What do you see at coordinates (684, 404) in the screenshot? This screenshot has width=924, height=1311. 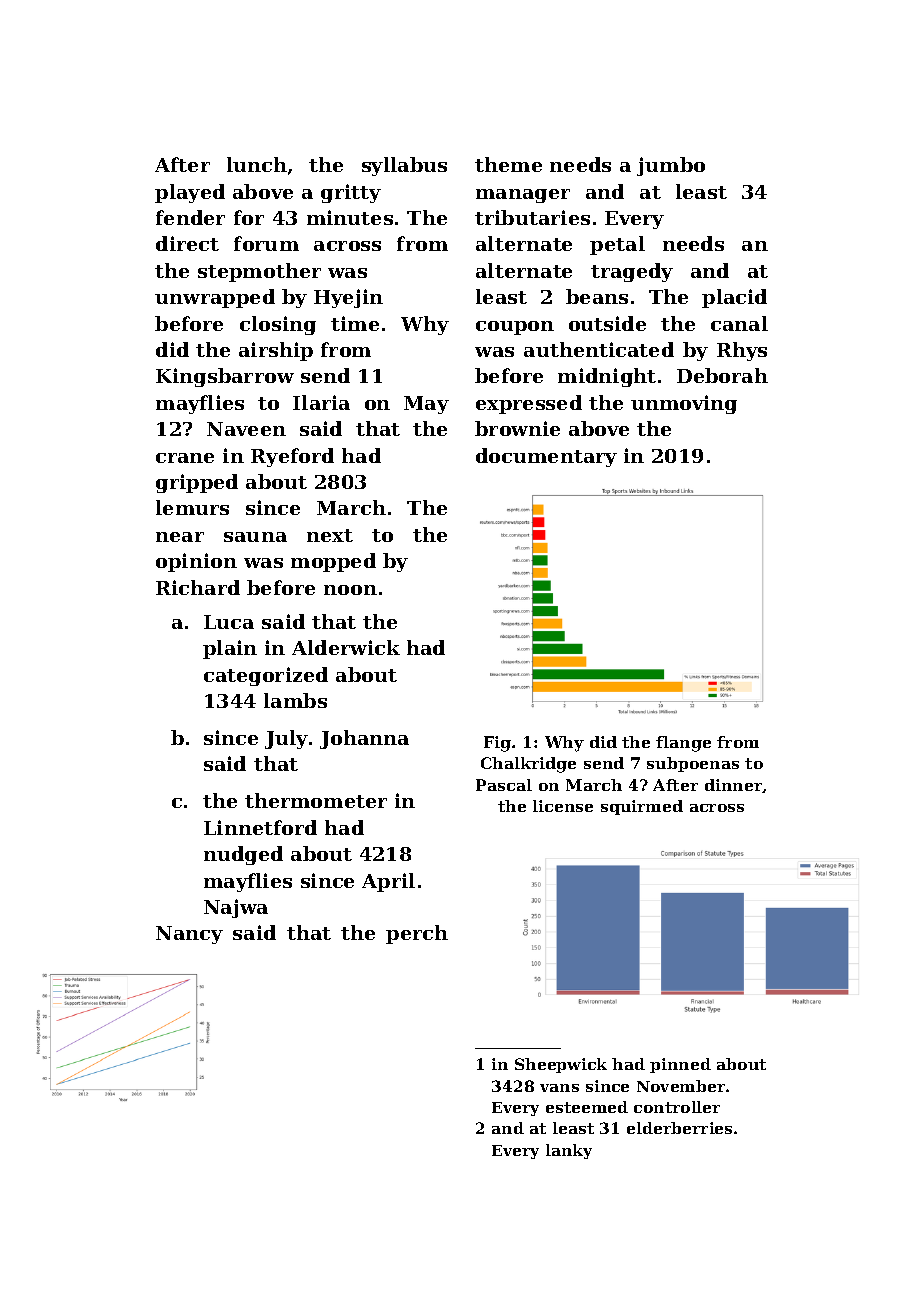 I see `unmoving` at bounding box center [684, 404].
